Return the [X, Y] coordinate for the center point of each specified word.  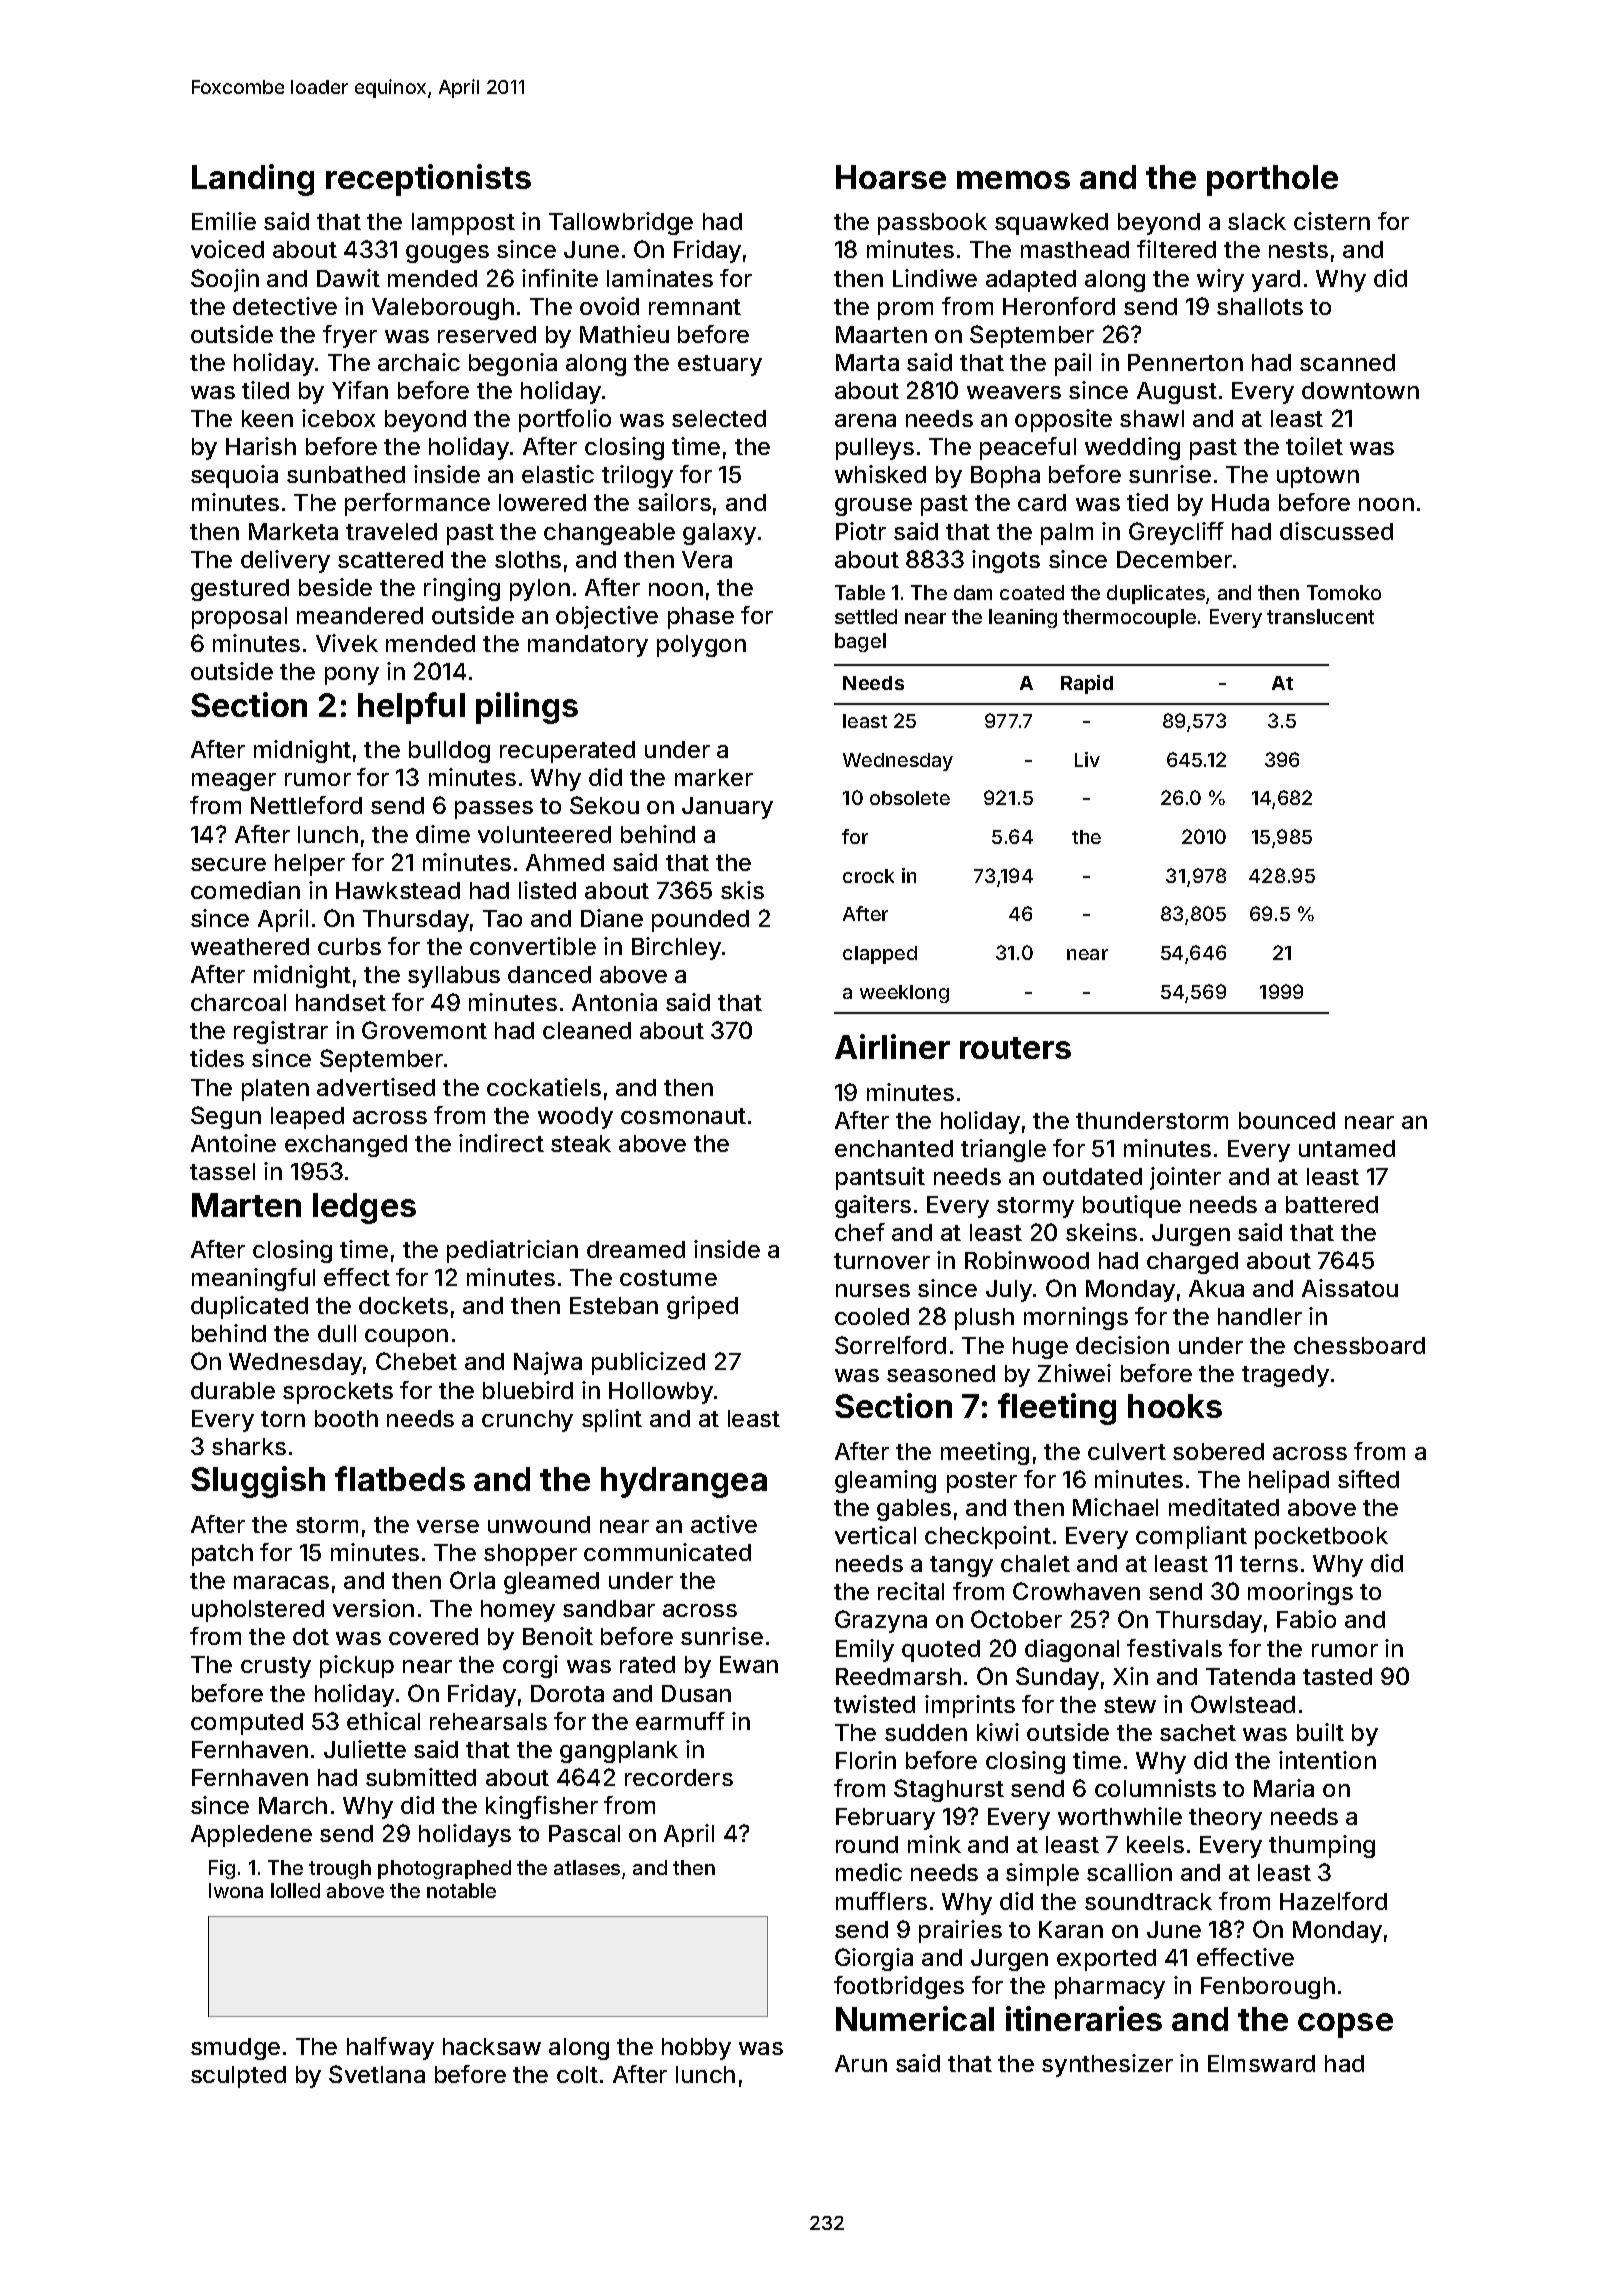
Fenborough [1268, 1988]
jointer [1185, 1178]
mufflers [881, 1901]
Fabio [1306, 1619]
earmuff [680, 1721]
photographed [444, 1869]
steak [581, 1143]
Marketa [293, 531]
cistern [1332, 221]
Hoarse [891, 177]
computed [247, 1724]
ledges [364, 1208]
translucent [1320, 616]
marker [714, 777]
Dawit [348, 278]
